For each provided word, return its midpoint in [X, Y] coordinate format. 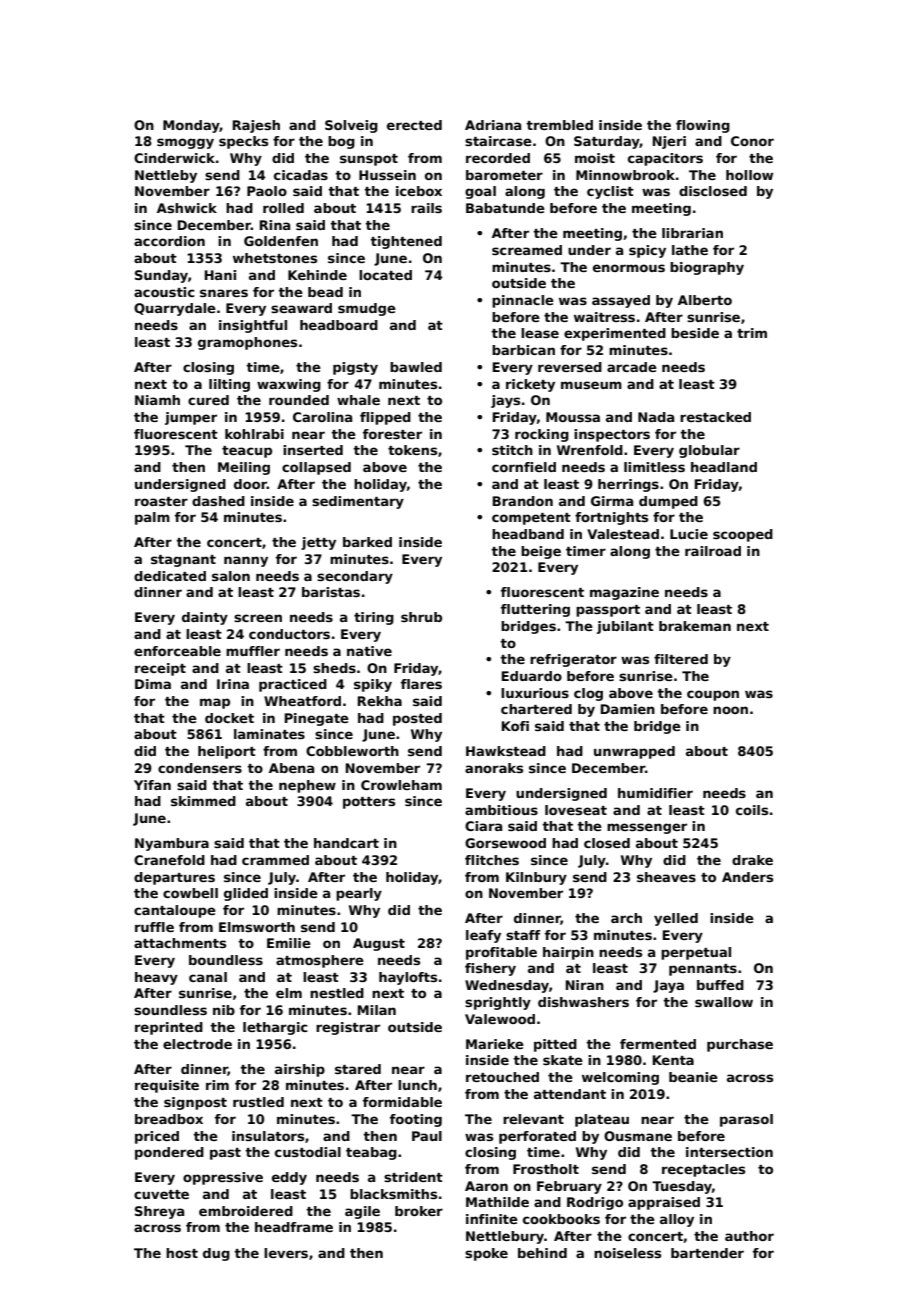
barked [367, 542]
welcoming [620, 1078]
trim [752, 333]
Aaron [486, 1186]
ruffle [154, 927]
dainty [205, 618]
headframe [294, 1227]
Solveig [351, 126]
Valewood [500, 1019]
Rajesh [256, 126]
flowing [703, 126]
